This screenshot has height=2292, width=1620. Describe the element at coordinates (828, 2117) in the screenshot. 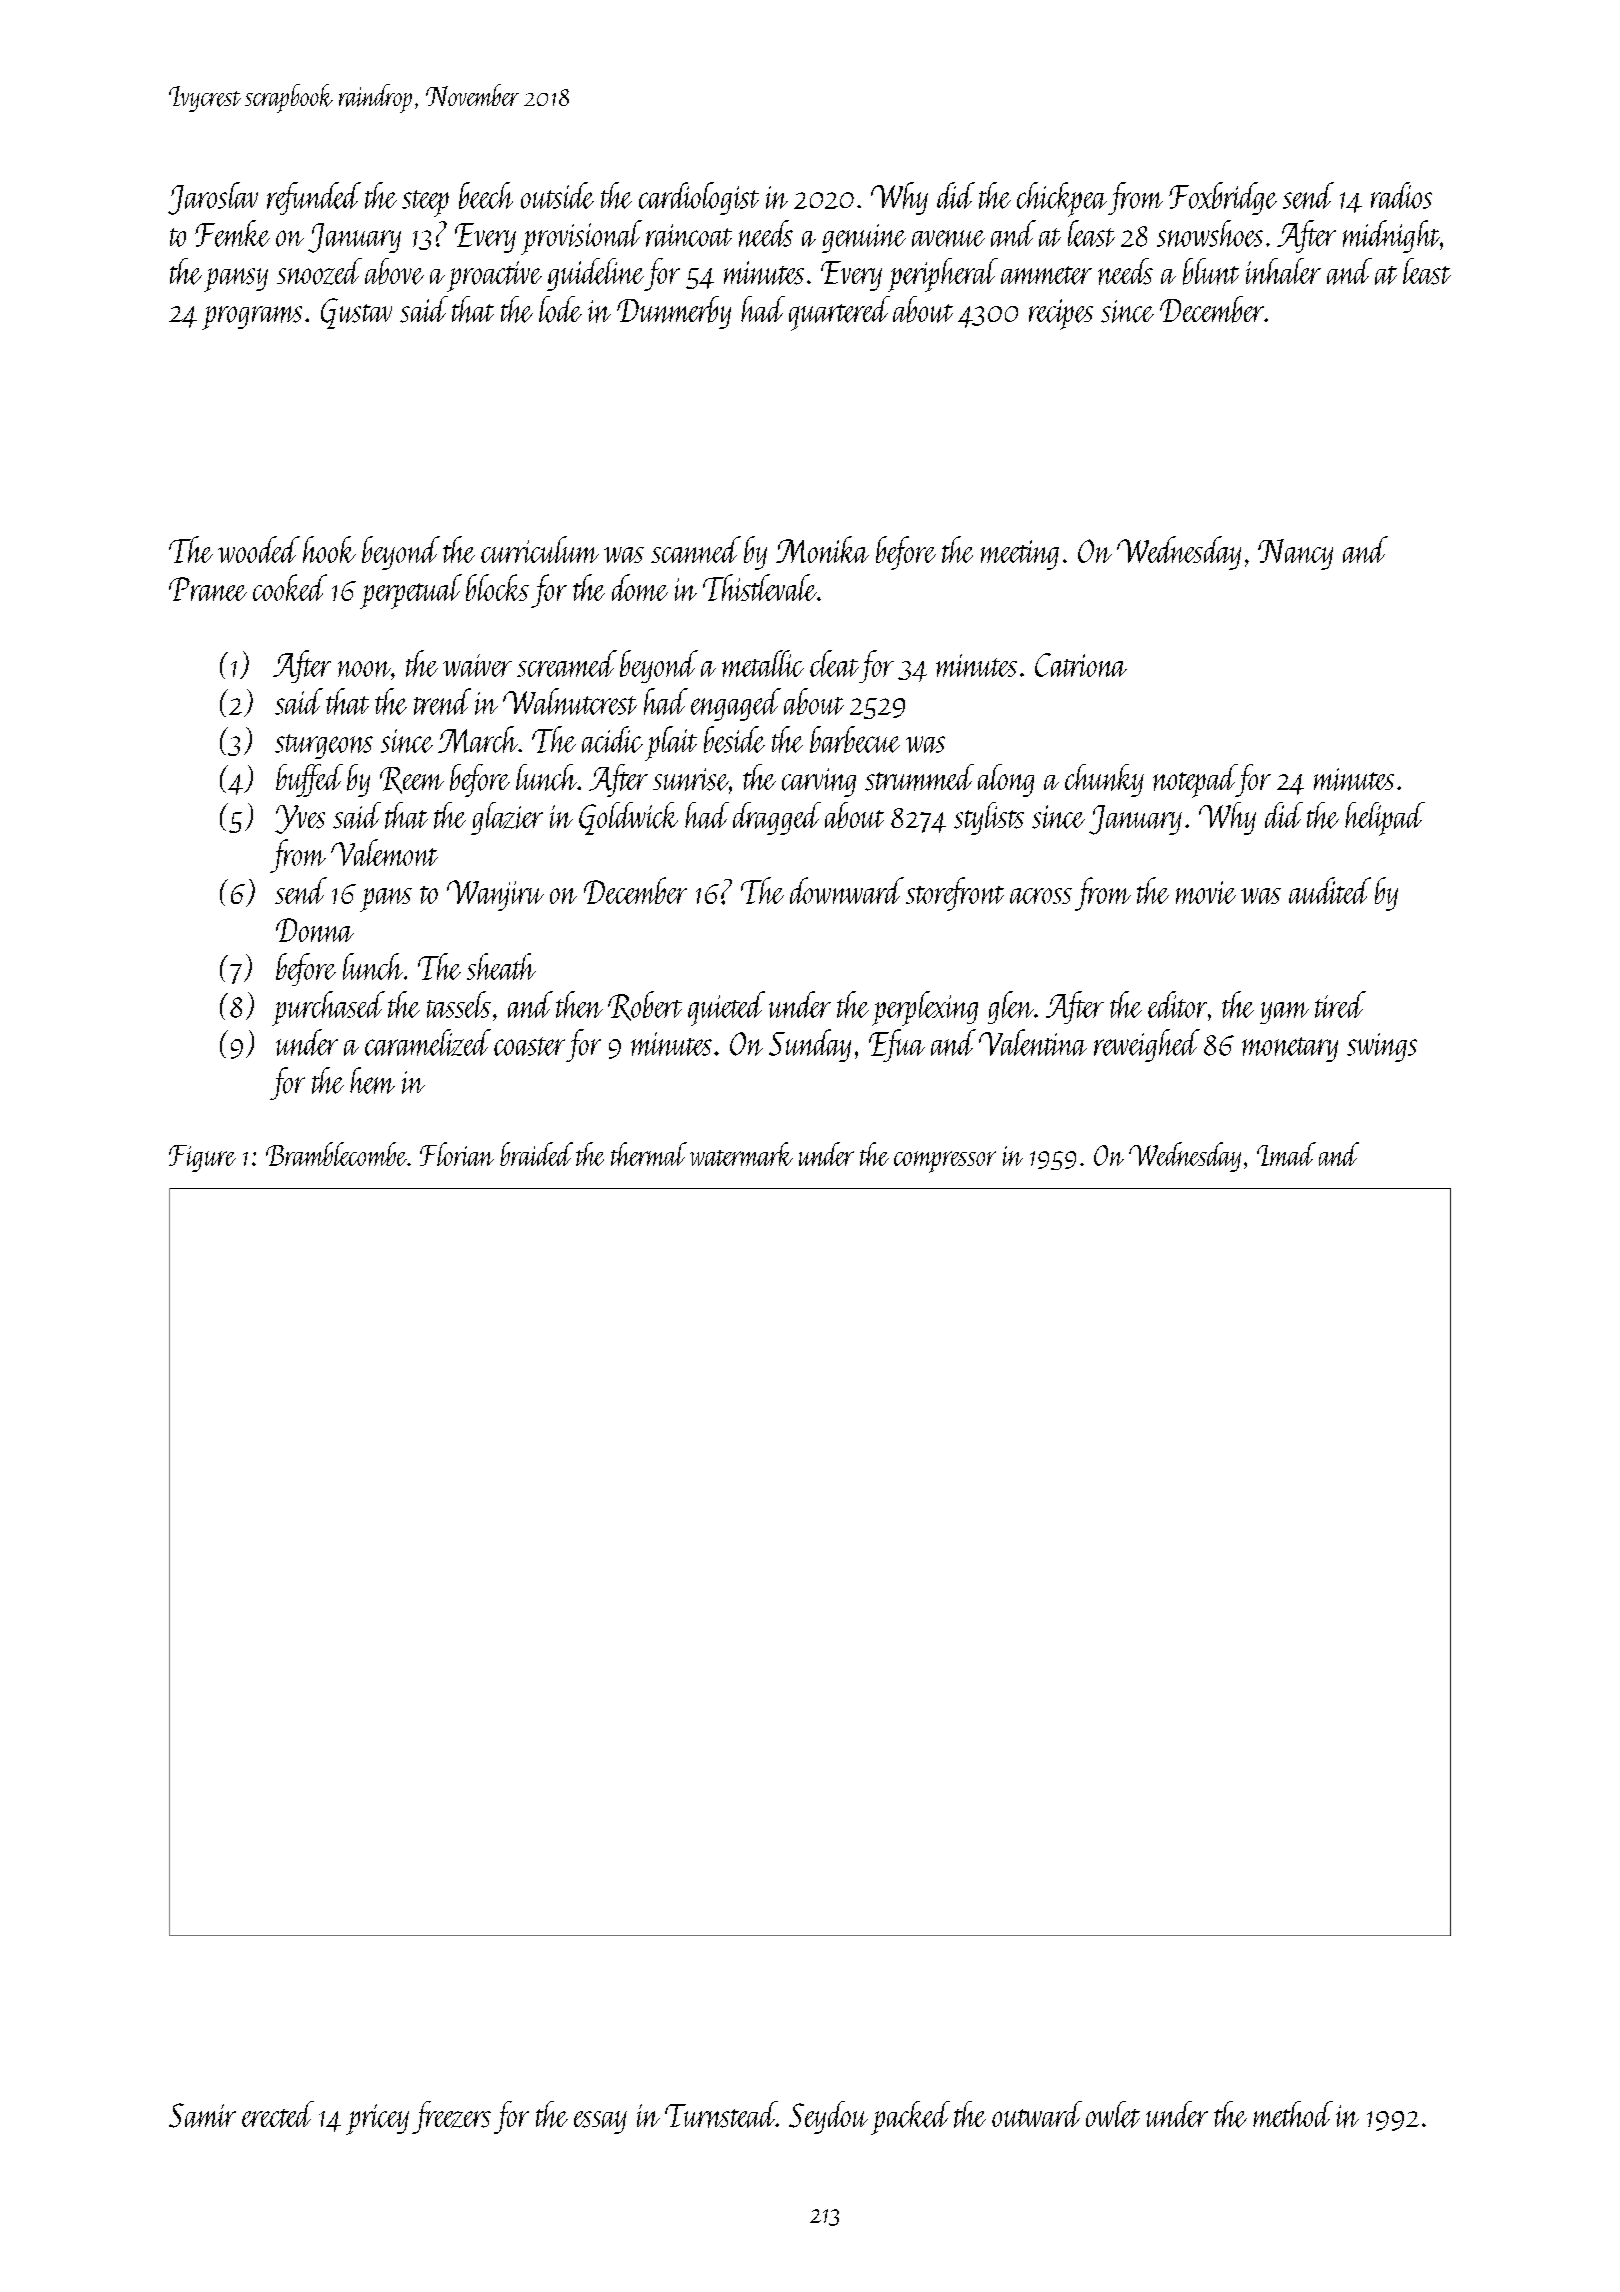

I see `Seydou` at that location.
